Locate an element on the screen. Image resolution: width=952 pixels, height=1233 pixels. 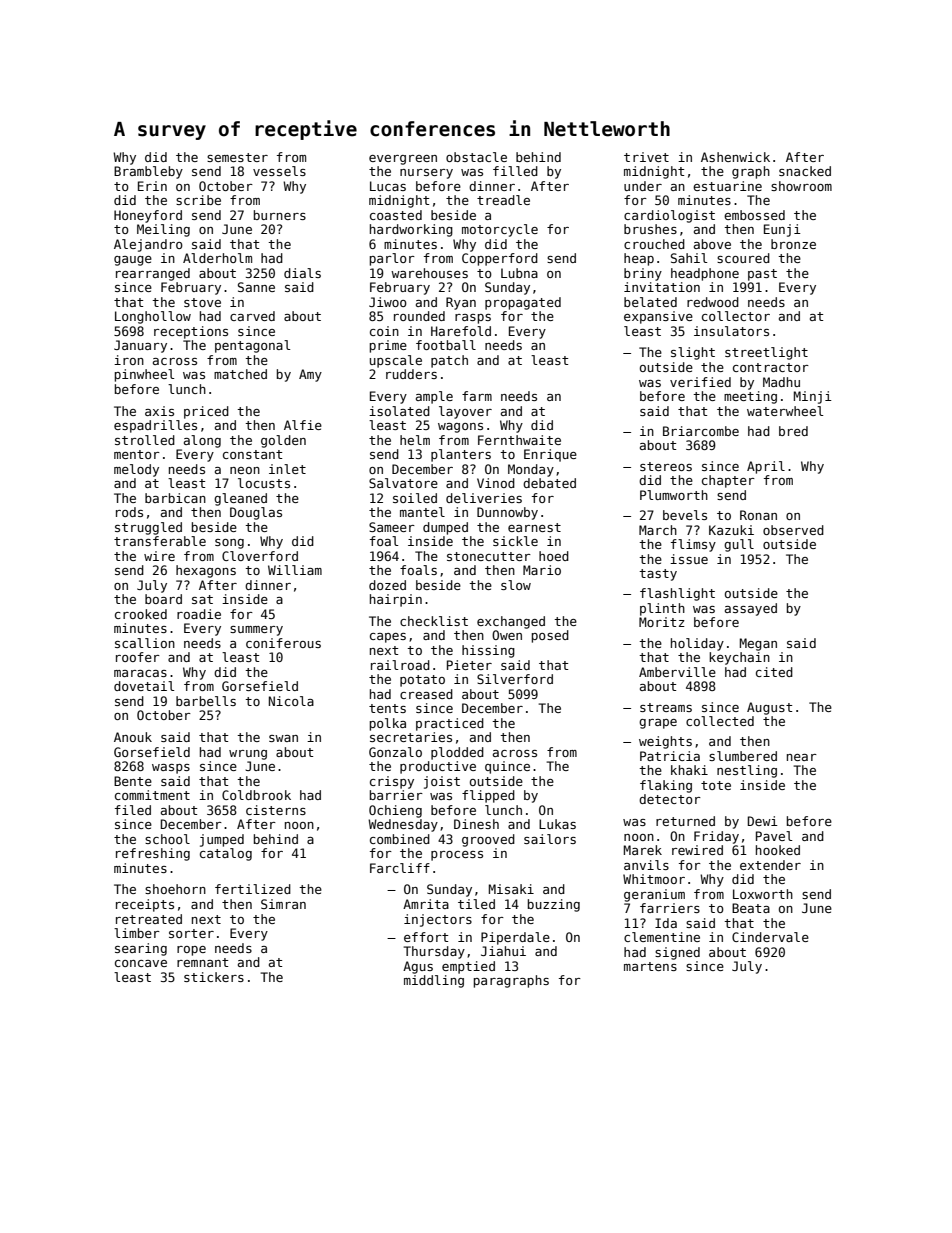
Silverford is located at coordinates (515, 679).
